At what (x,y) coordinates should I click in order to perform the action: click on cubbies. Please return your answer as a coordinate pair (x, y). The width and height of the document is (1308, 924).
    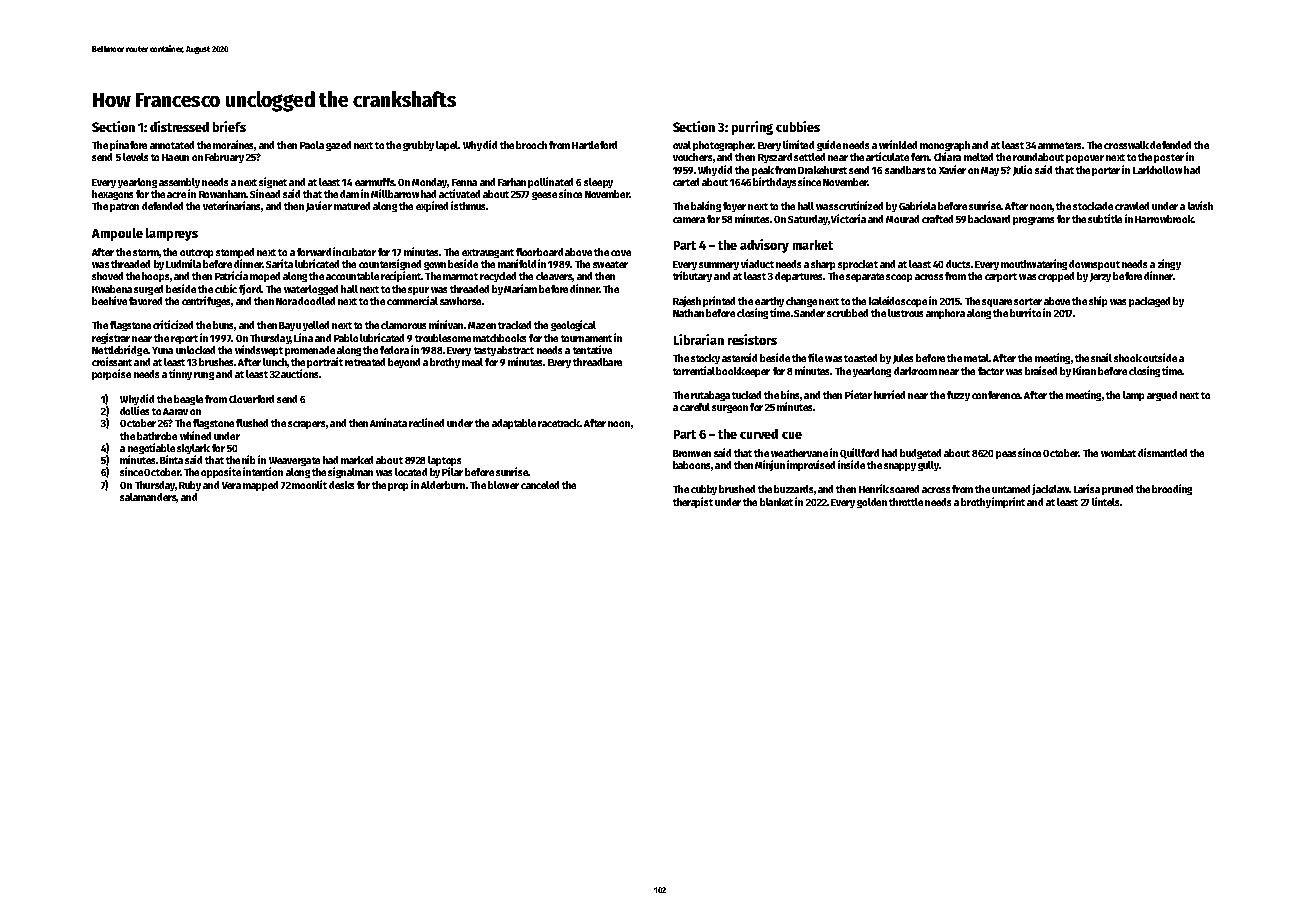
    Looking at the image, I should click on (798, 126).
